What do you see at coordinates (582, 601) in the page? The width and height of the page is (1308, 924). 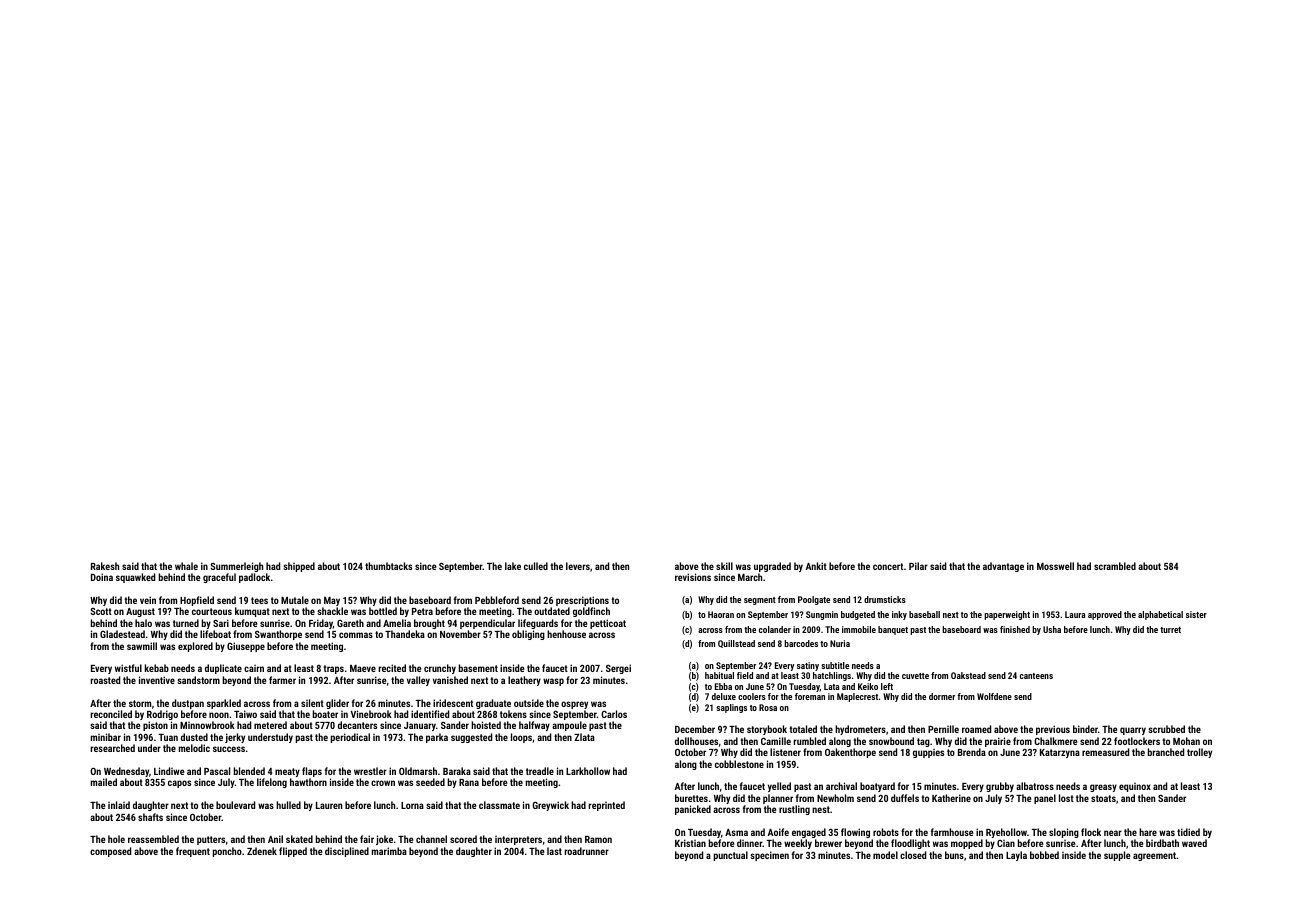 I see `prescriptions` at bounding box center [582, 601].
